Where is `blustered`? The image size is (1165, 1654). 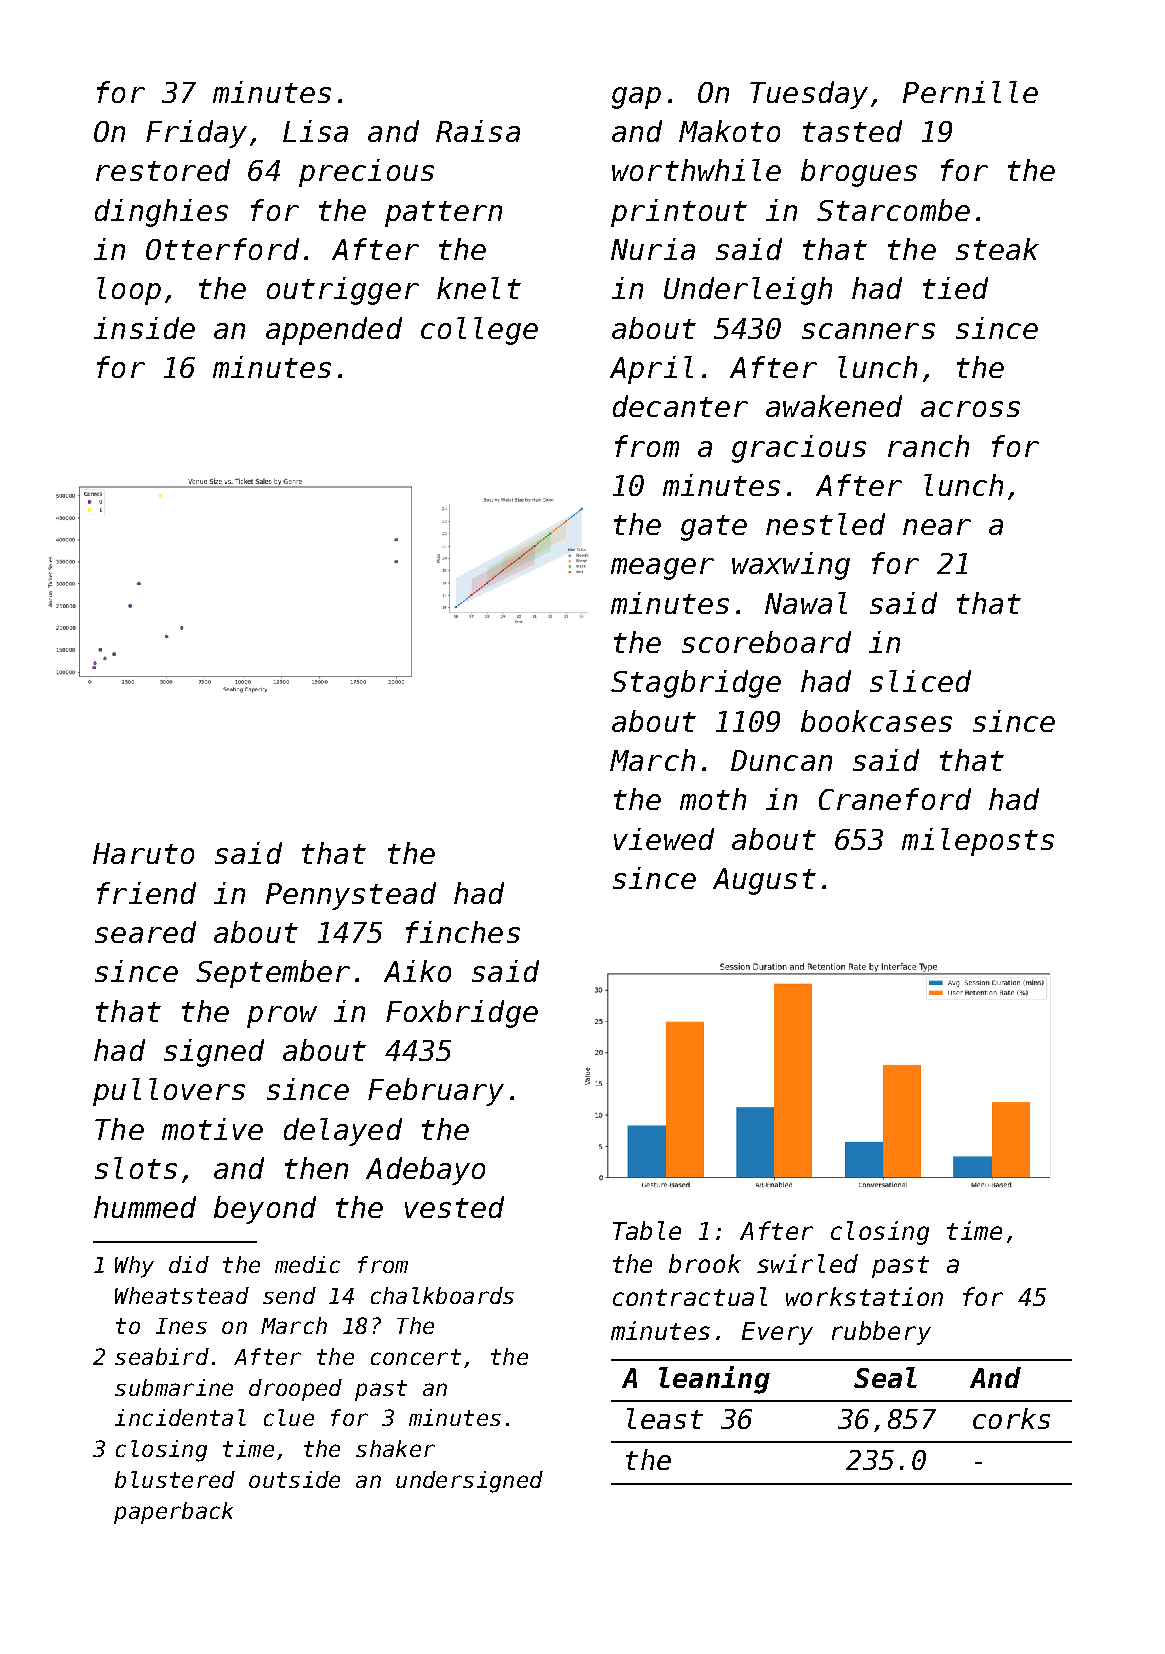
blustered is located at coordinates (175, 1479).
